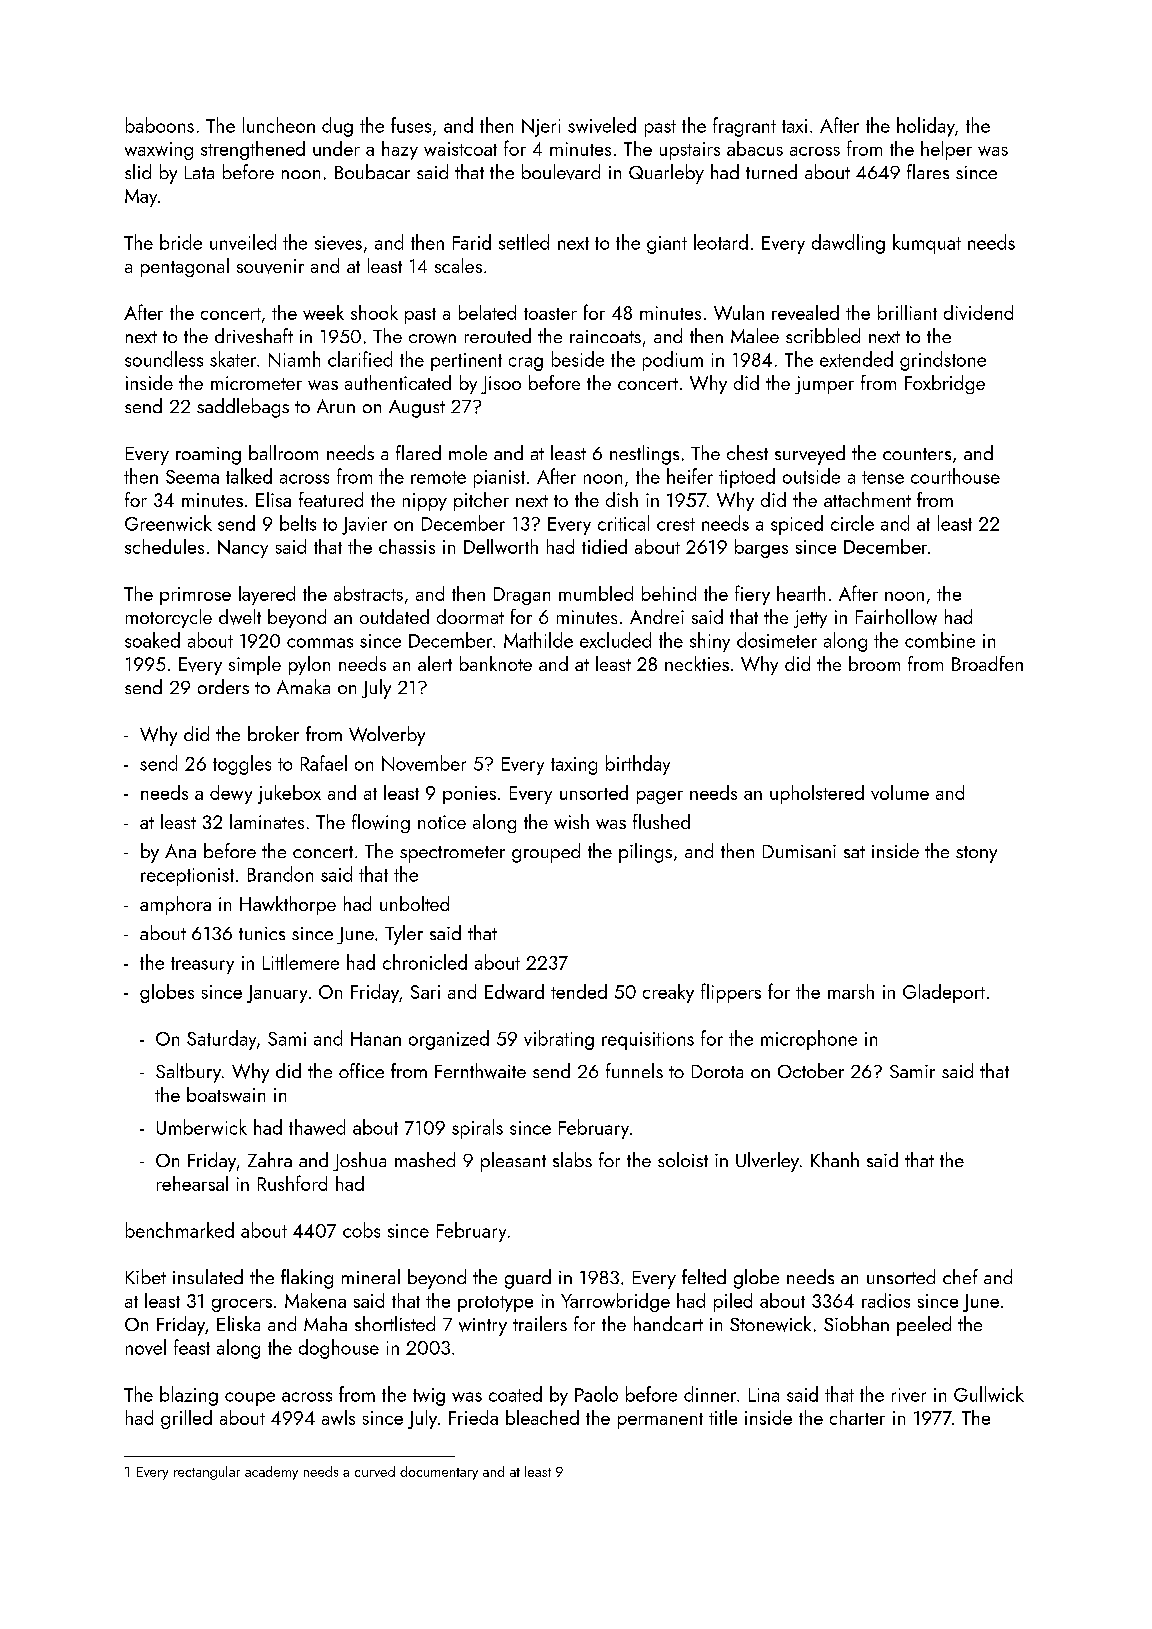  Describe the element at coordinates (683, 1159) in the page. I see `soloist` at that location.
